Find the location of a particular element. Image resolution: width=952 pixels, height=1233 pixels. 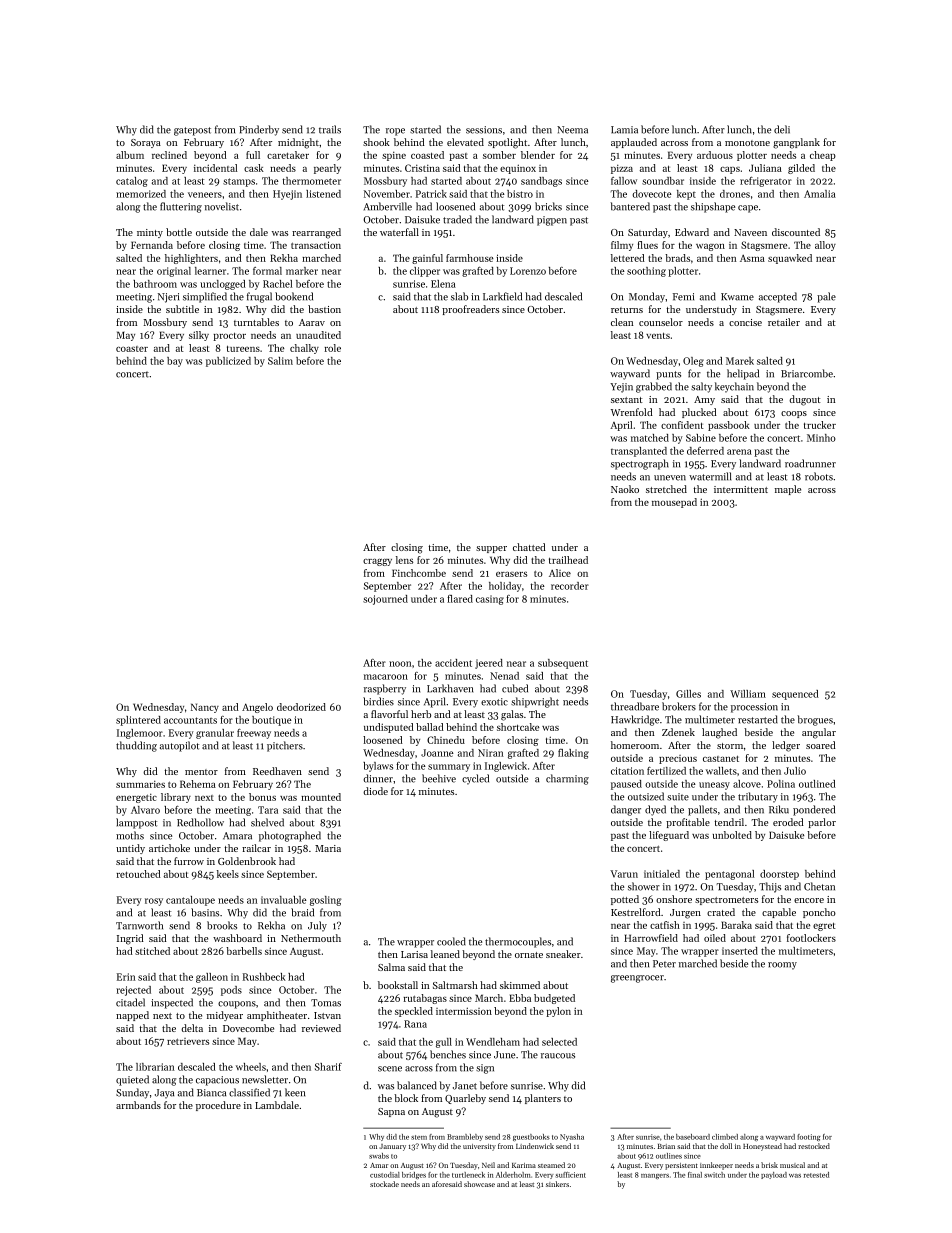

Salma is located at coordinates (391, 967).
